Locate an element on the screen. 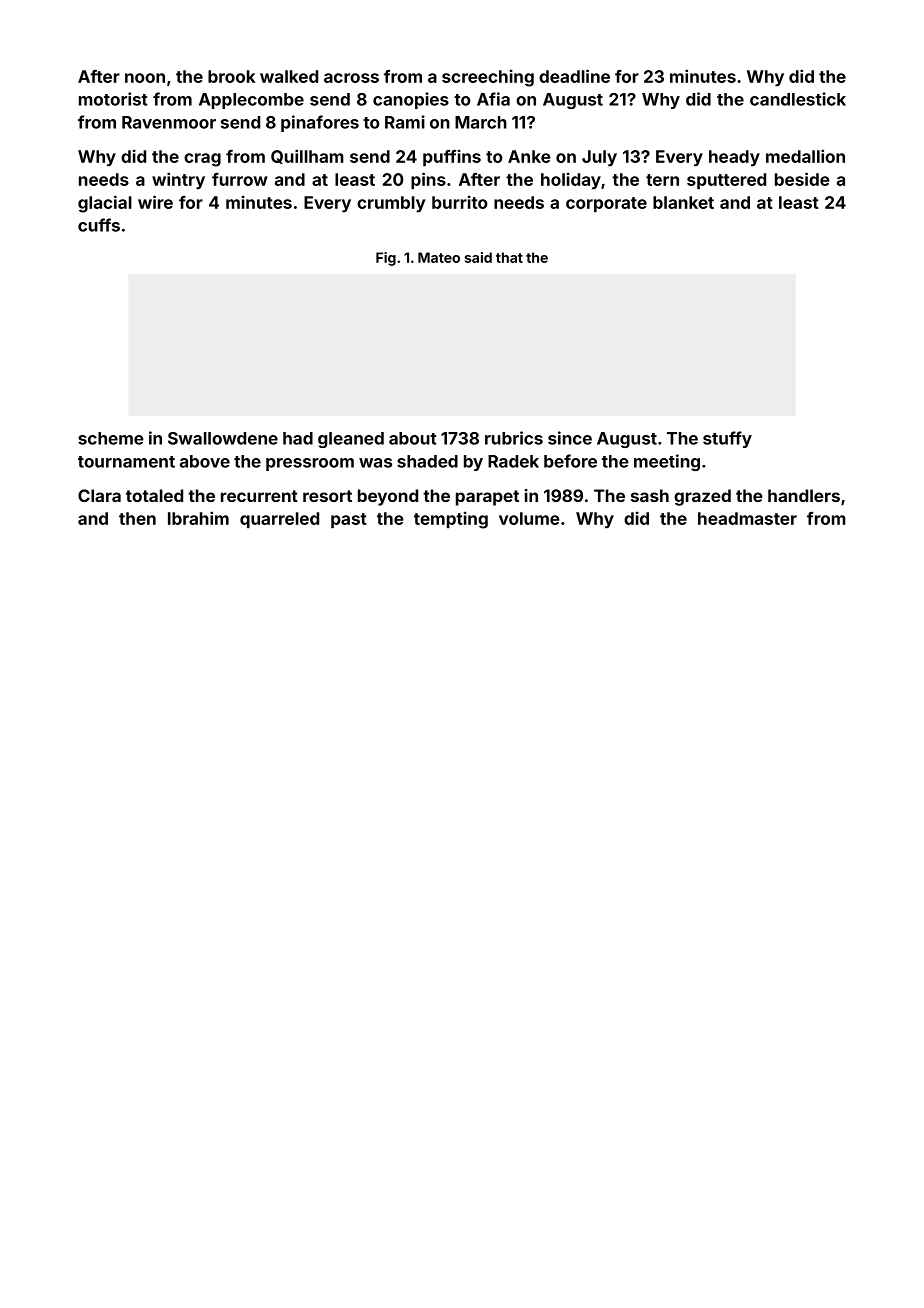 This screenshot has height=1308, width=924. across is located at coordinates (351, 78).
